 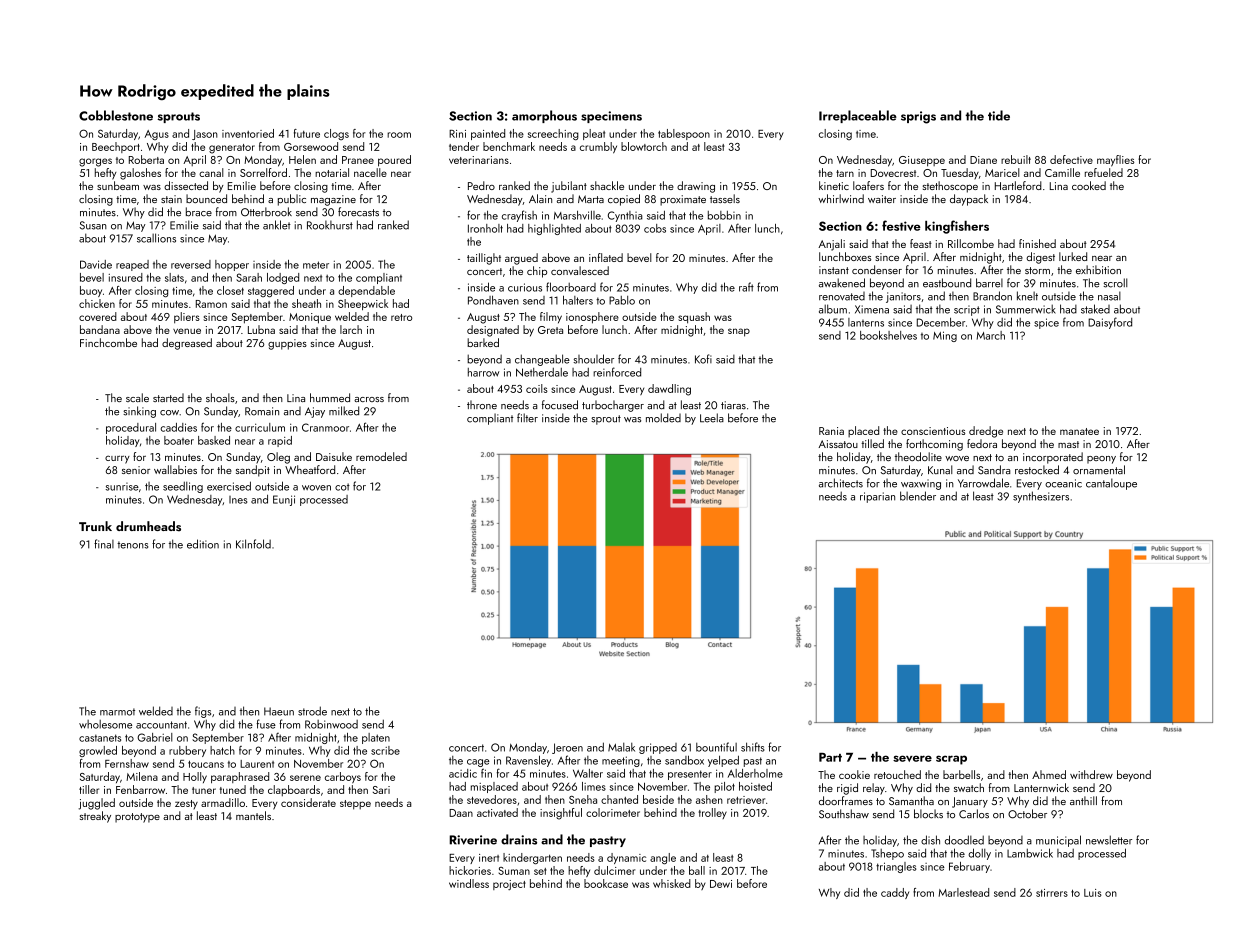 What do you see at coordinates (469, 883) in the page?
I see `windless` at bounding box center [469, 883].
